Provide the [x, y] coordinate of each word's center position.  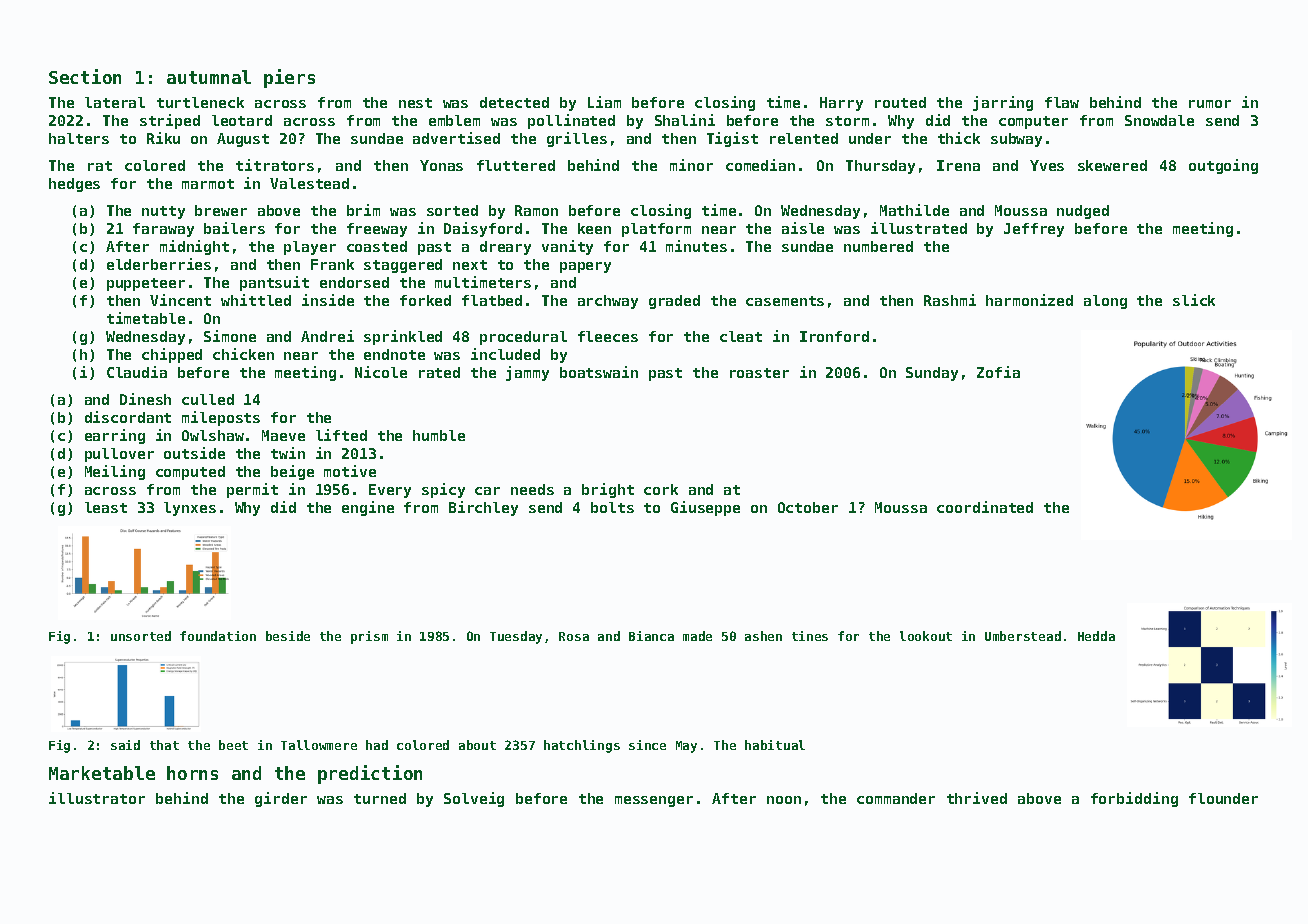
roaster [759, 373]
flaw [1062, 102]
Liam [604, 102]
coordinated [985, 507]
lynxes [190, 509]
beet [233, 745]
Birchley [483, 508]
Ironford [834, 336]
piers [289, 78]
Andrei [327, 336]
